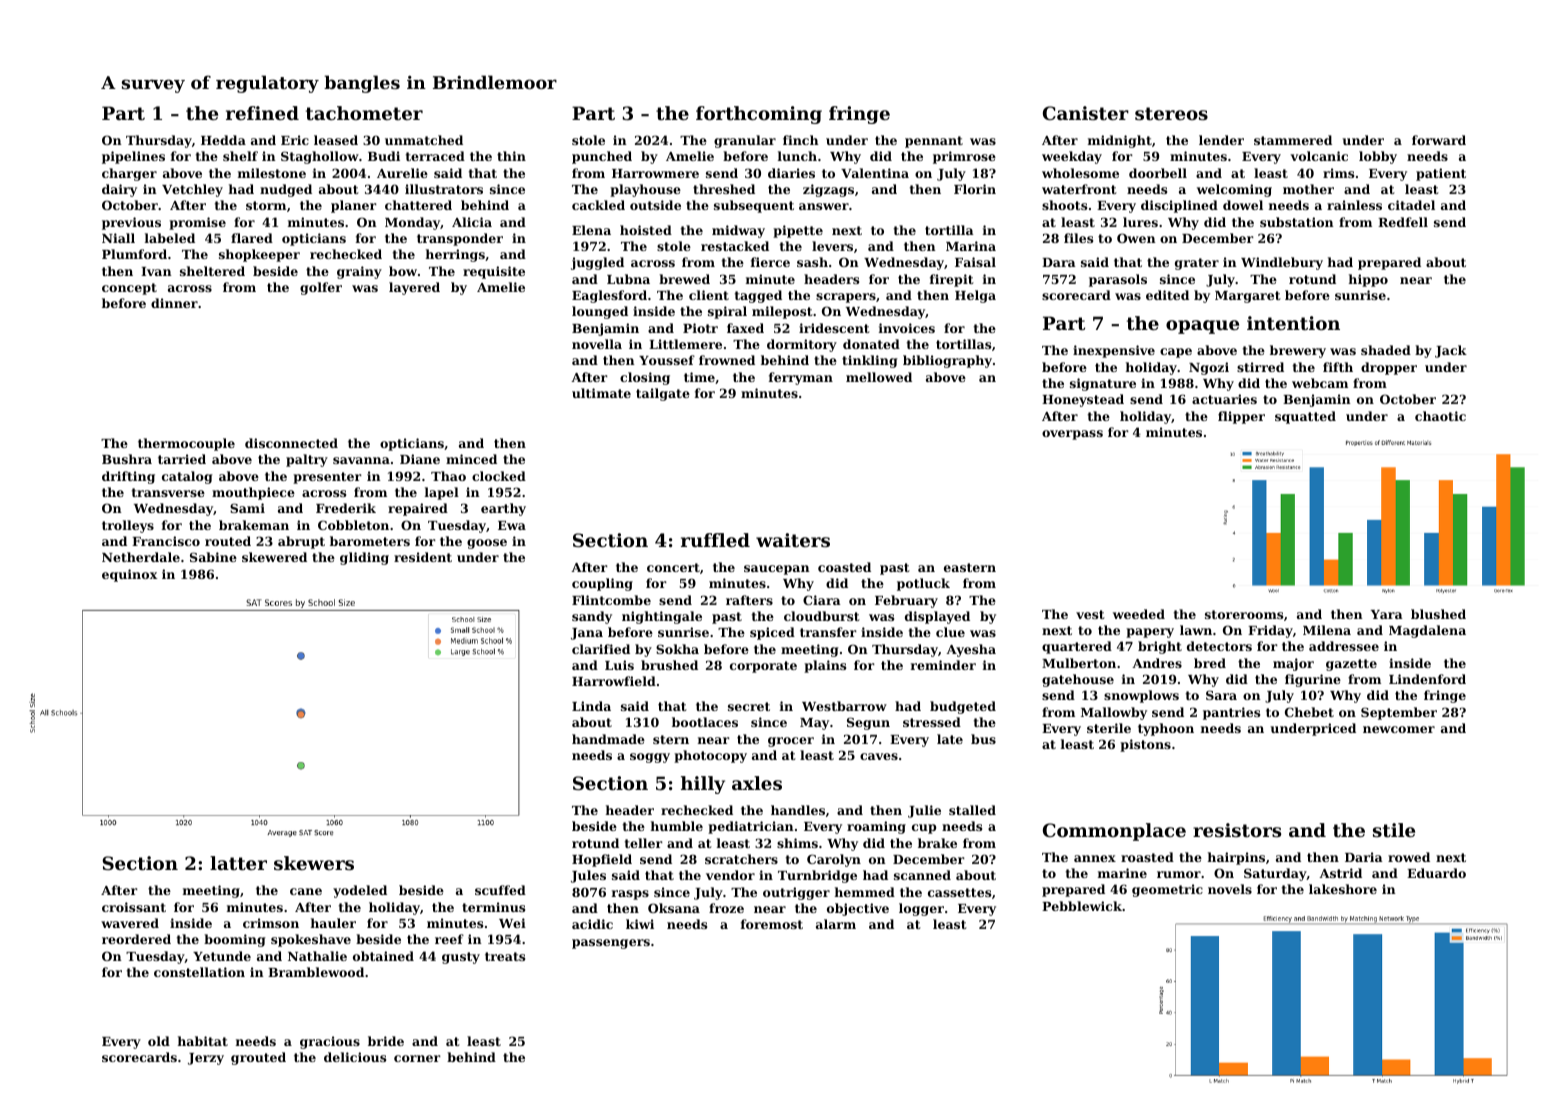 The height and width of the page is (1108, 1568). Describe the element at coordinates (971, 650) in the page. I see `Ayesha` at that location.
